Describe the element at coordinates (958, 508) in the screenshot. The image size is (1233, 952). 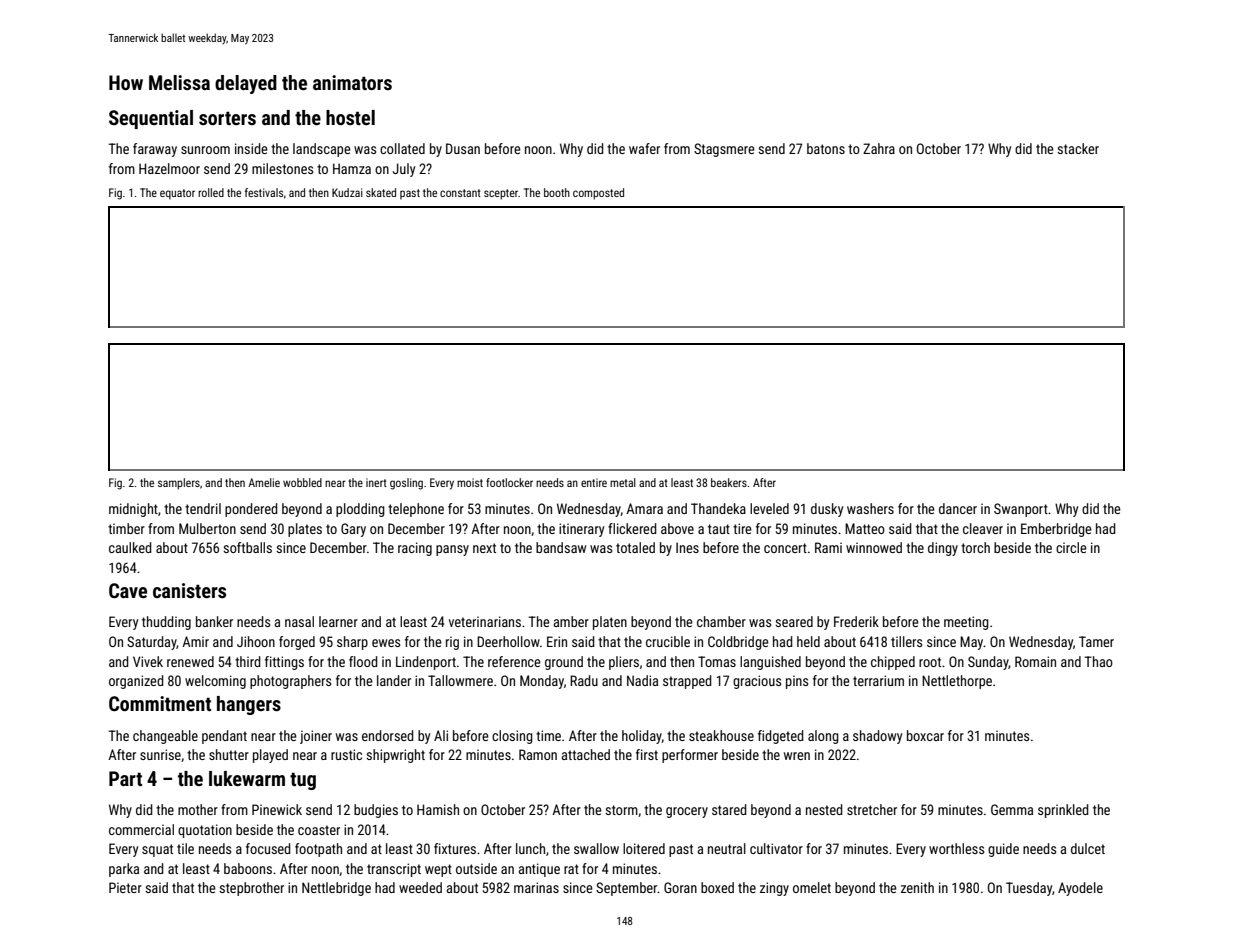
I see `dancer` at that location.
